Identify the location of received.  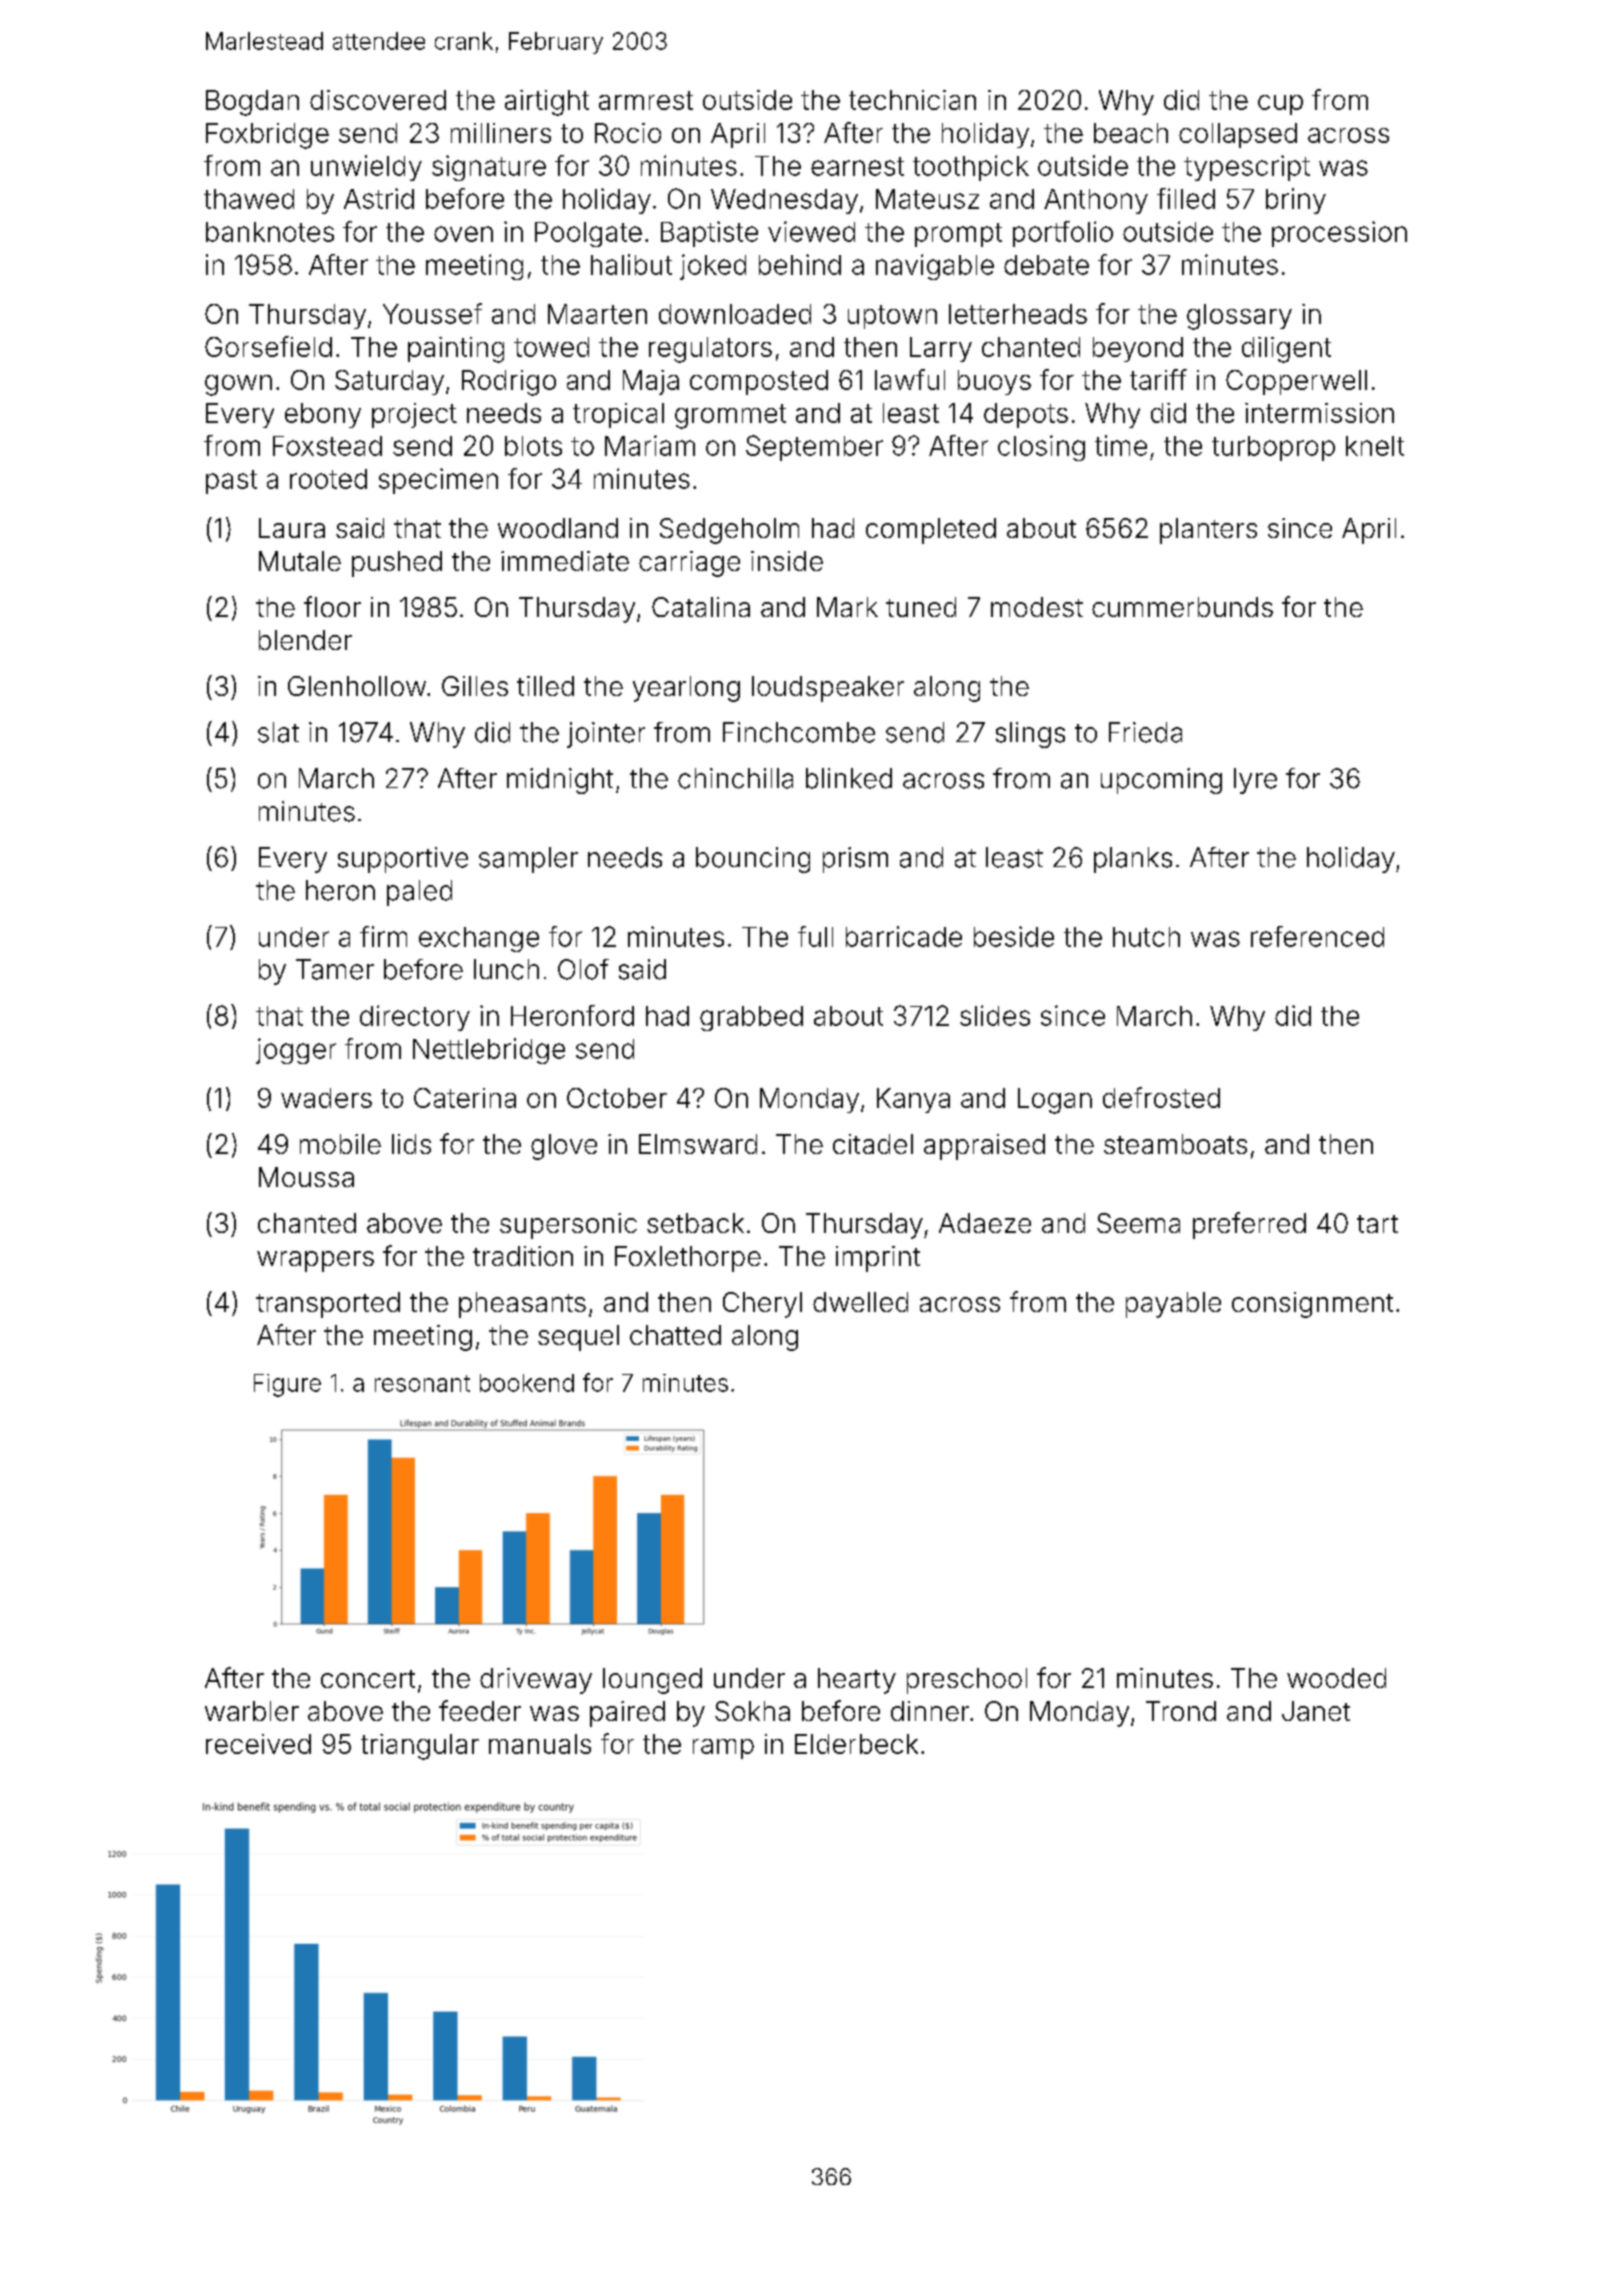
(258, 1744).
